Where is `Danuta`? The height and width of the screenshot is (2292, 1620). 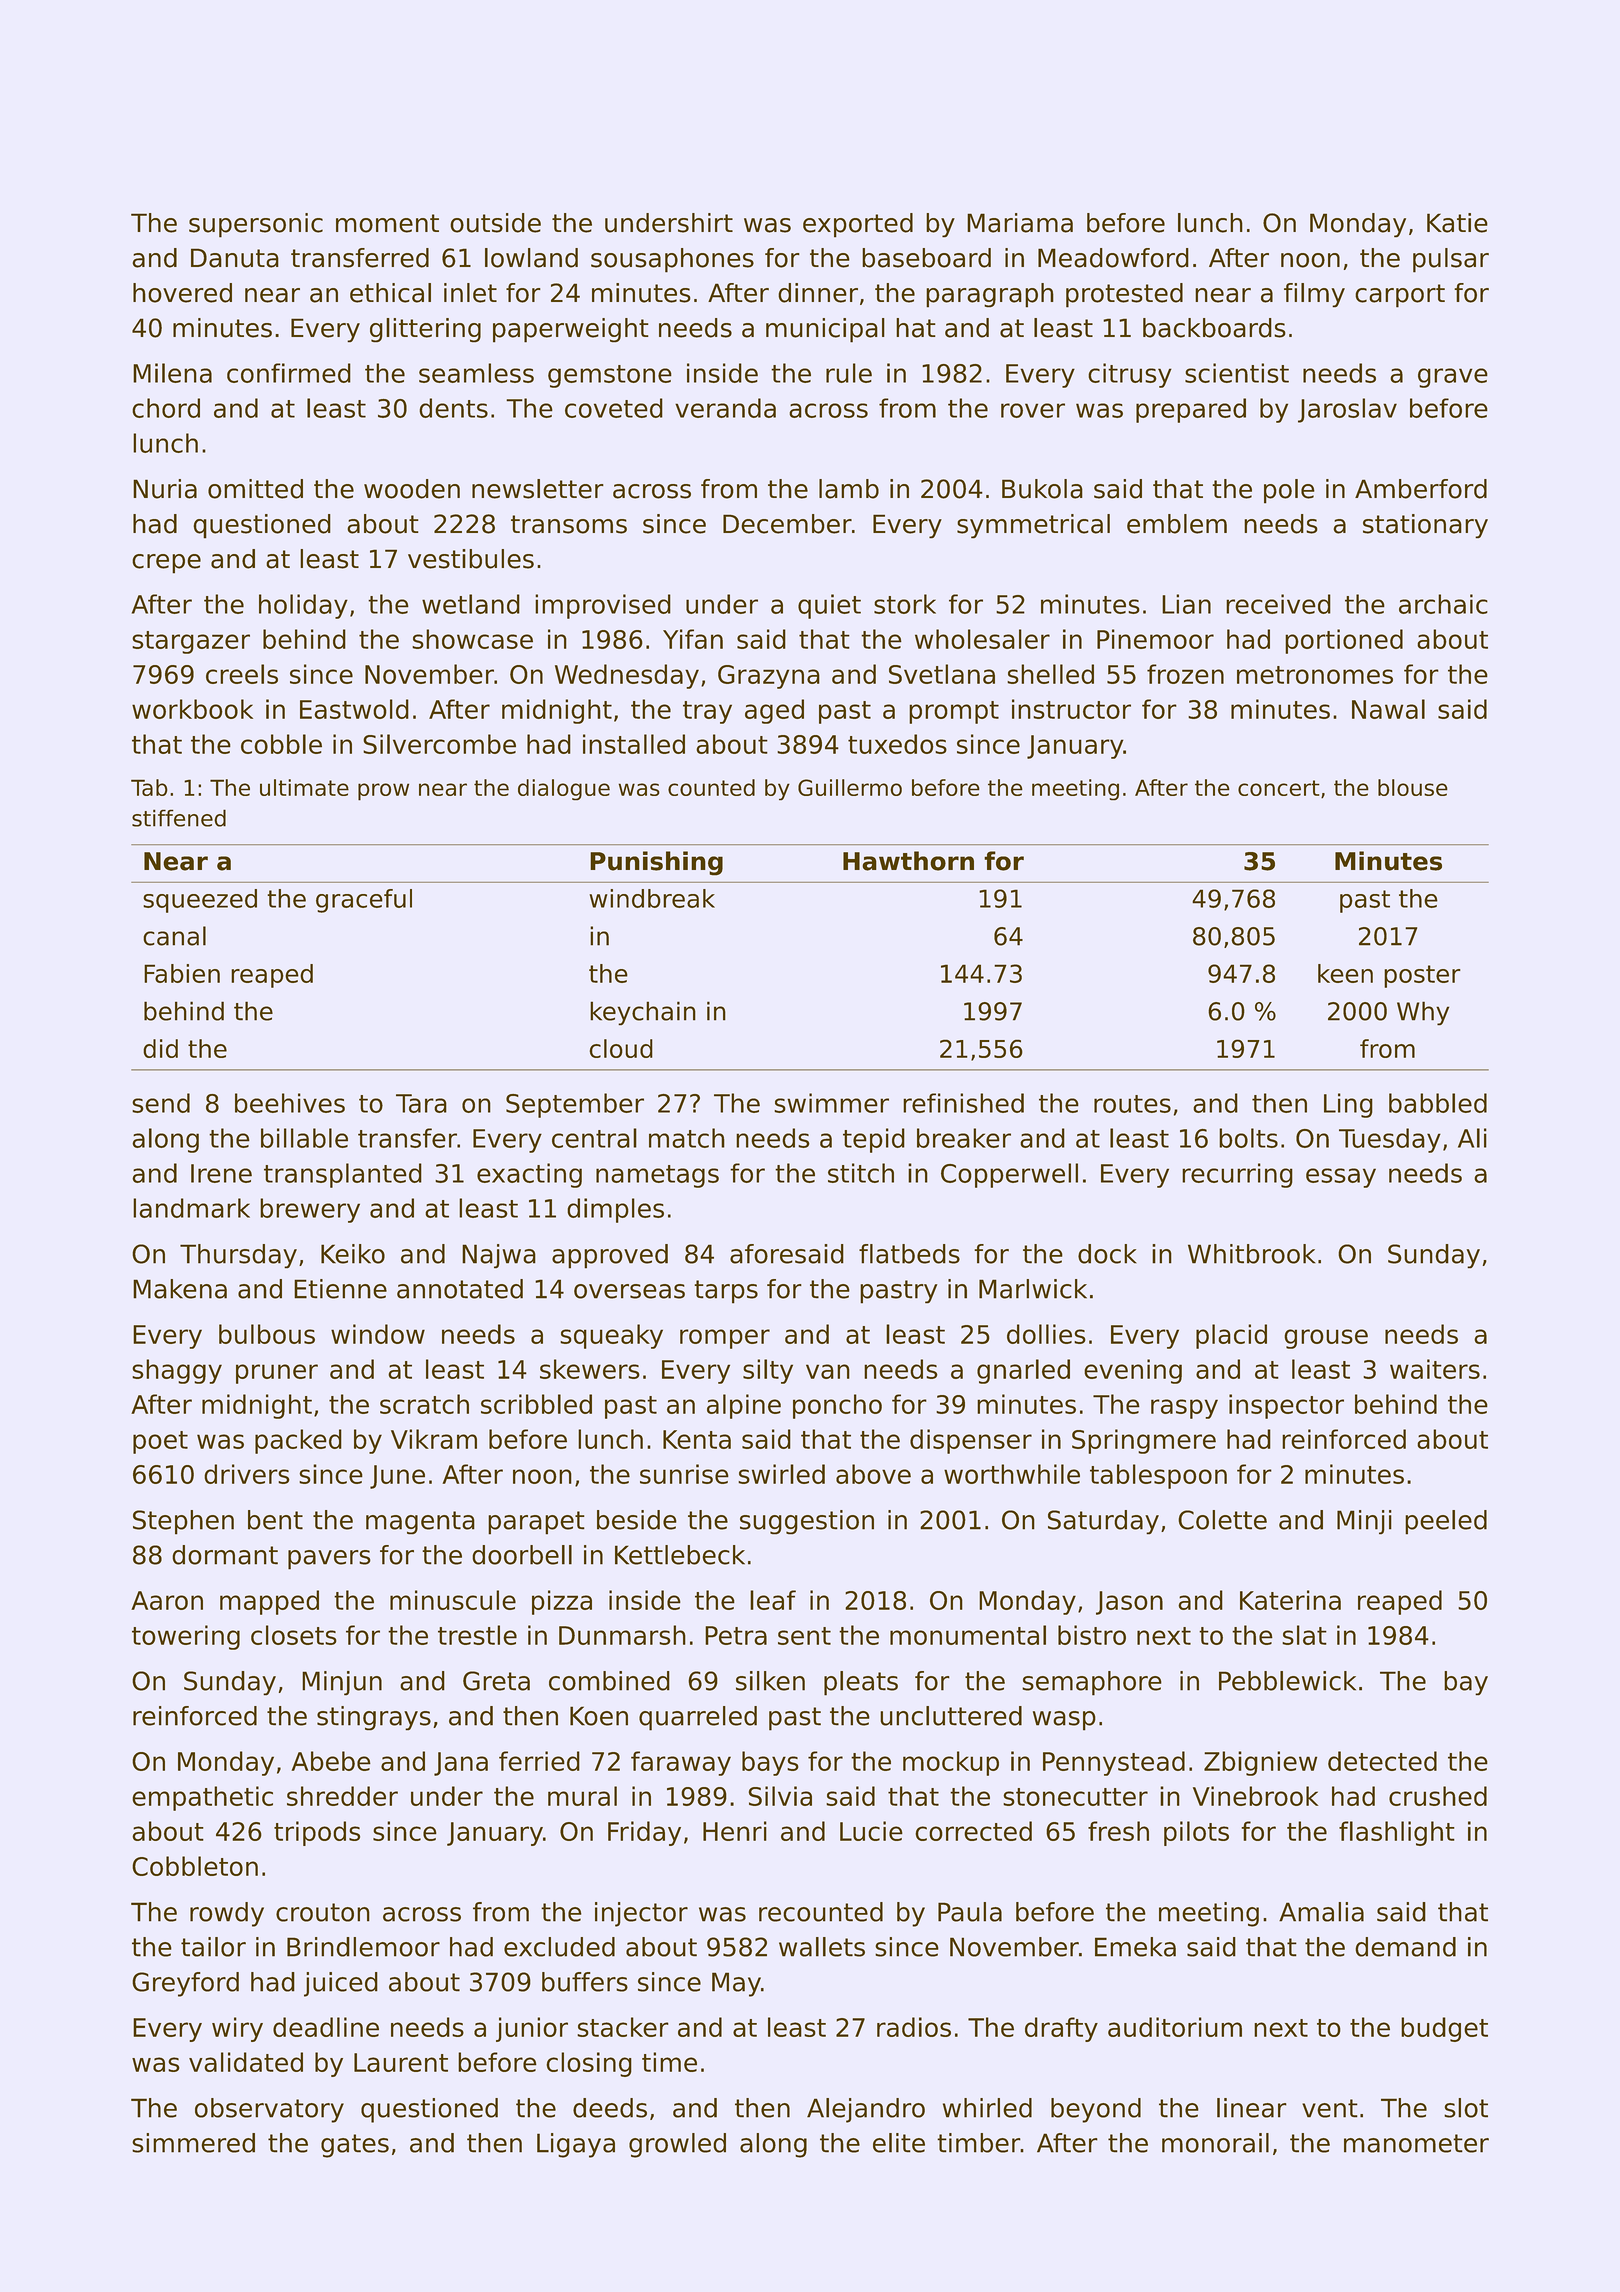
Danuta is located at coordinates (235, 258).
